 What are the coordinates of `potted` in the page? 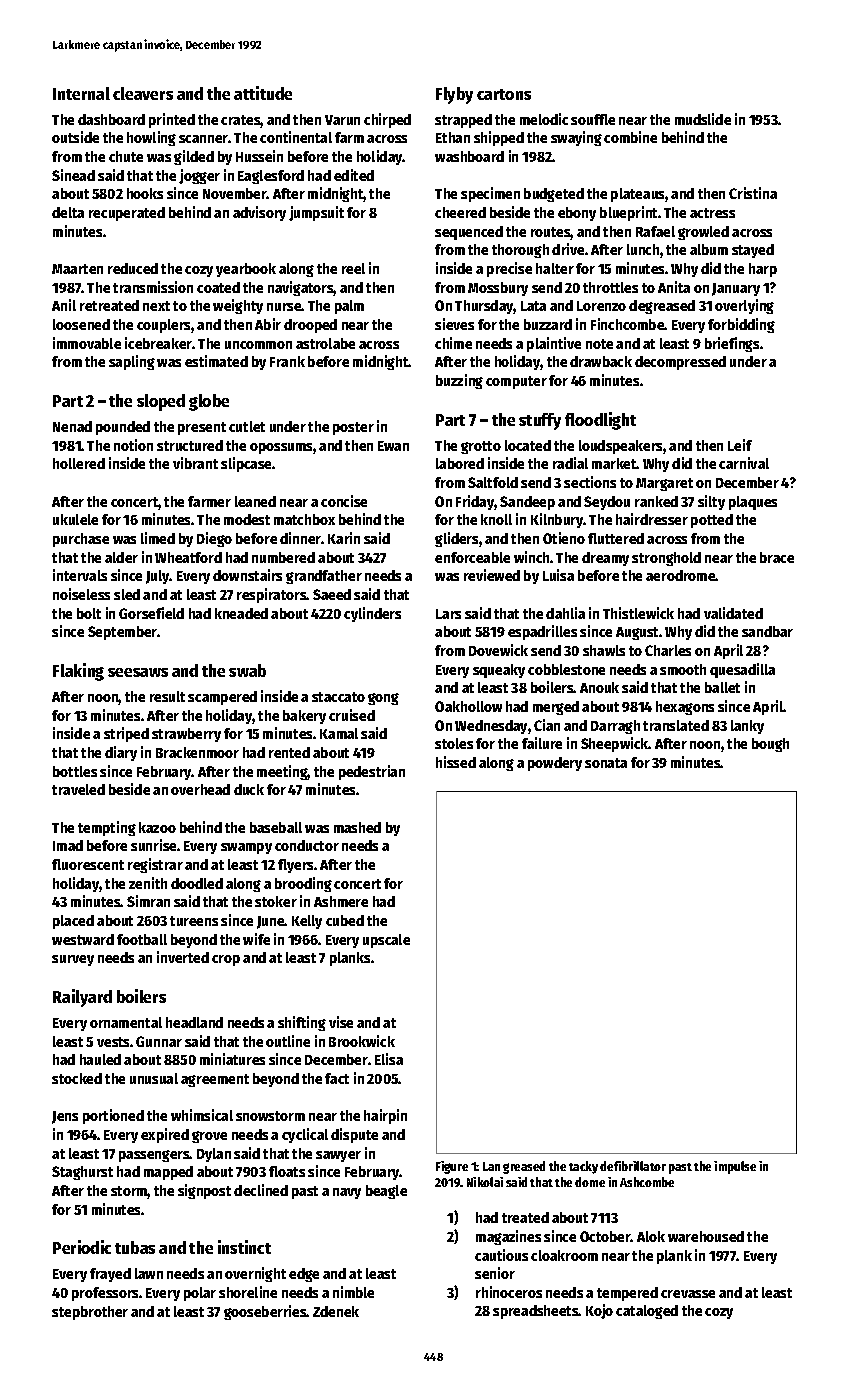 It's located at (712, 521).
